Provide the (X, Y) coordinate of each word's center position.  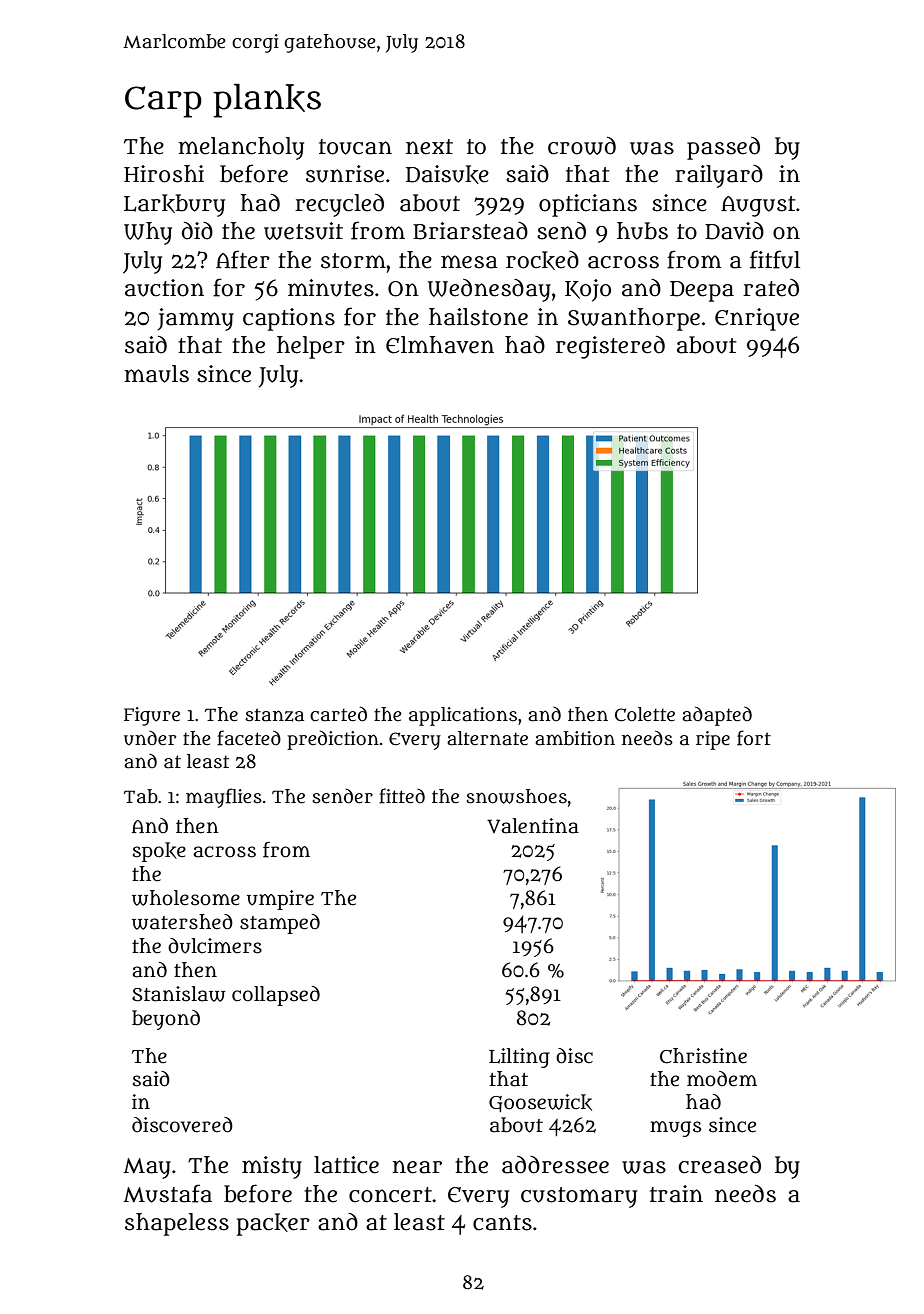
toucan (355, 147)
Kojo (588, 290)
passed (723, 148)
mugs (675, 1129)
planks (267, 100)
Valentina (533, 826)
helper (311, 347)
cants (502, 1223)
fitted (402, 796)
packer (273, 1224)
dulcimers (215, 946)
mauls (156, 374)
